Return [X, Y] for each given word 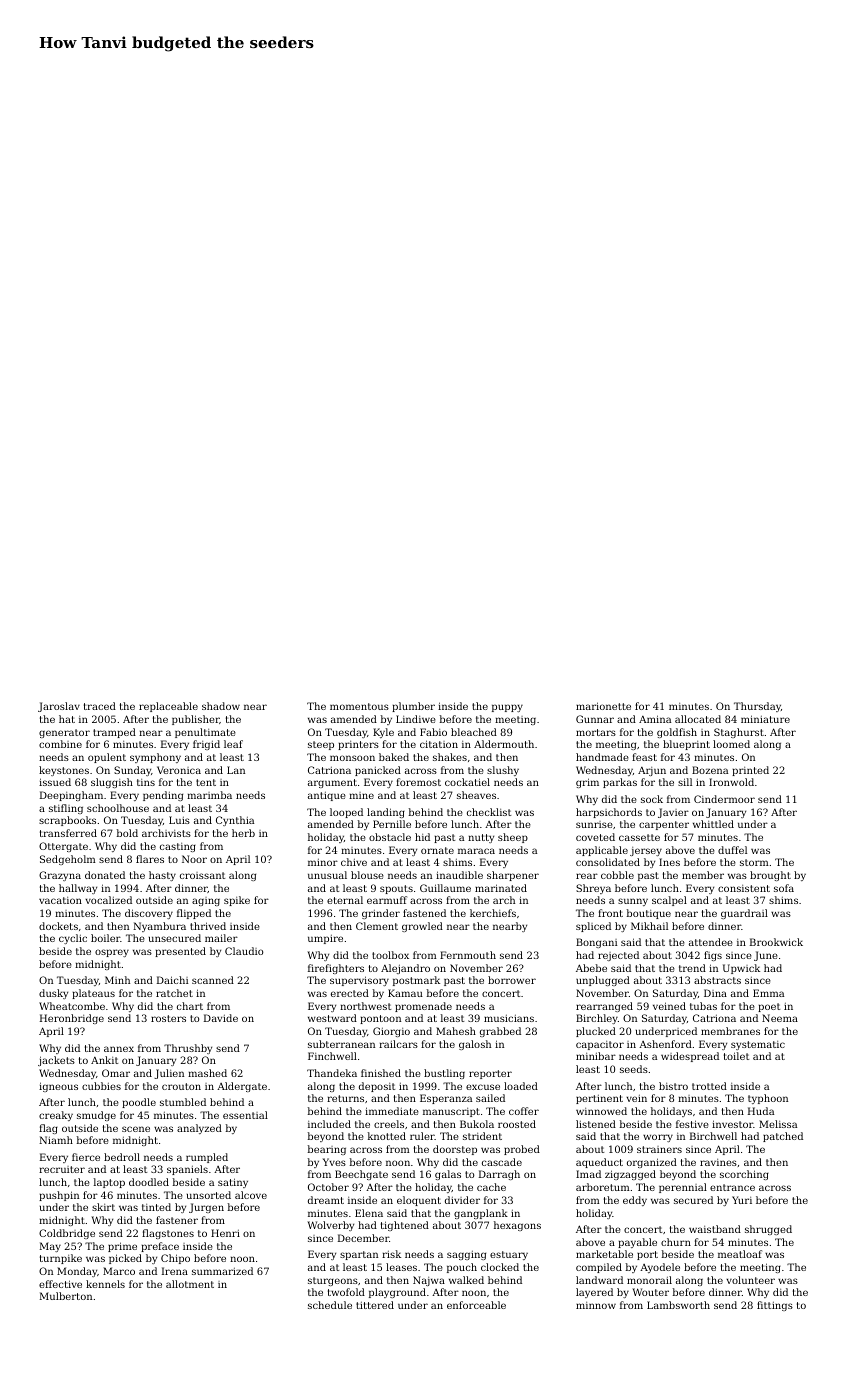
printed [750, 771]
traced [100, 706]
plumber [413, 707]
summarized [222, 1271]
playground [397, 1293]
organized [652, 1163]
